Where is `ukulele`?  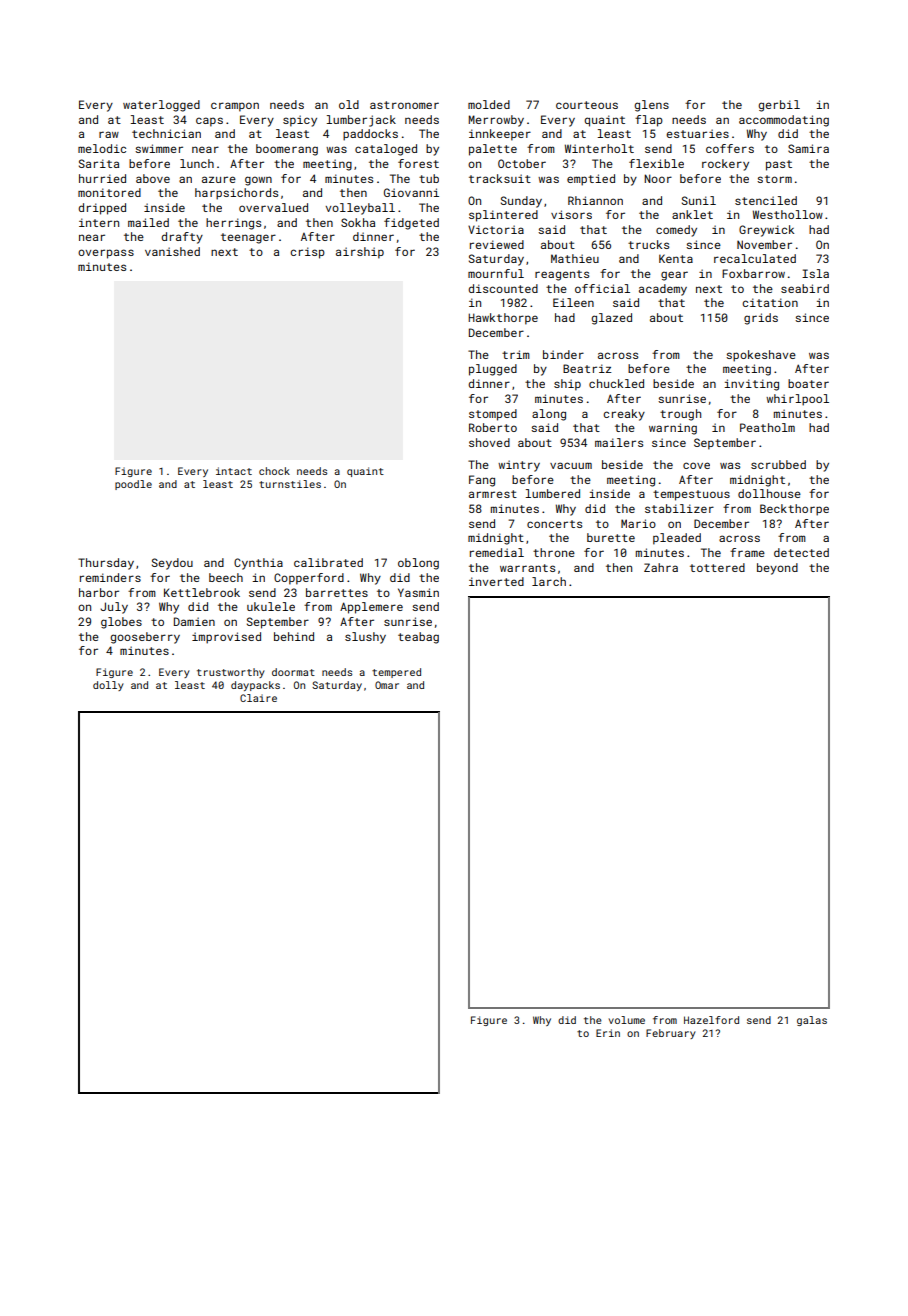
ukulele is located at coordinates (271, 606).
